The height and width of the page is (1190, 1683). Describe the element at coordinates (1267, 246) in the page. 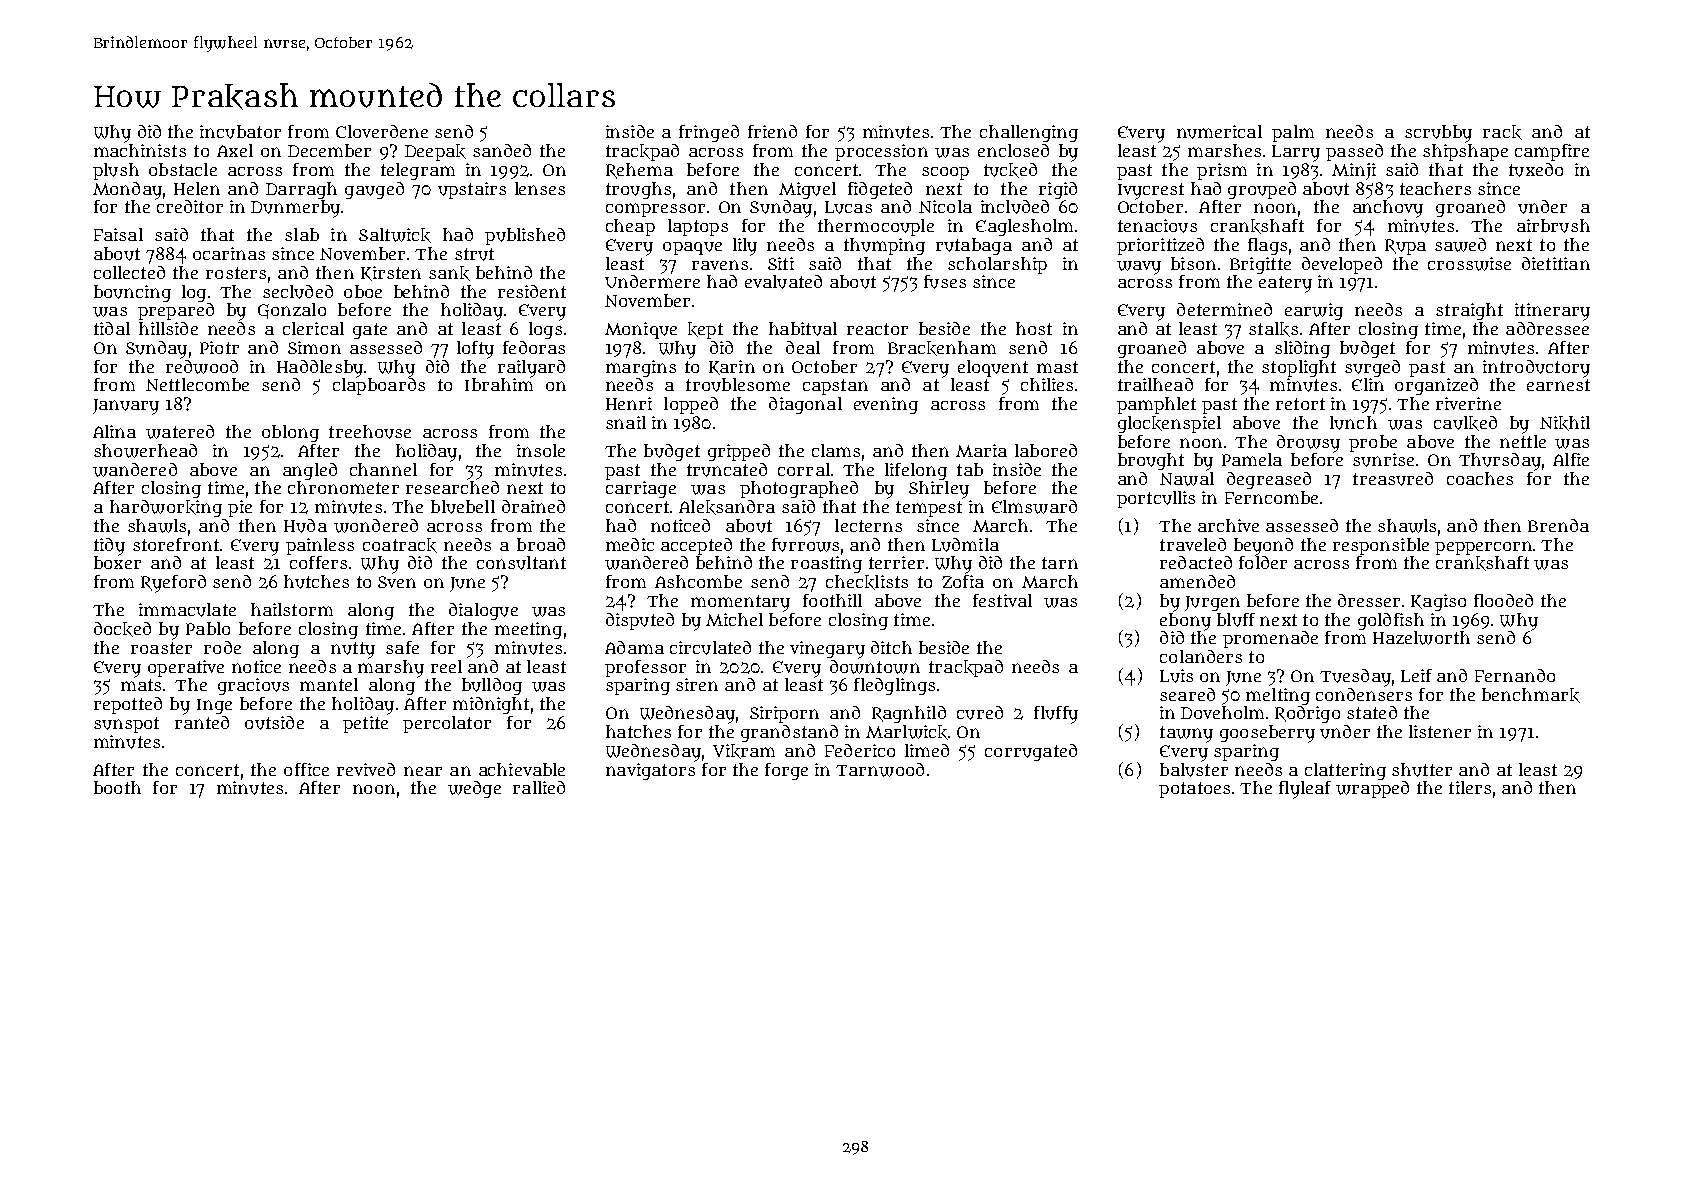

I see `flags` at that location.
